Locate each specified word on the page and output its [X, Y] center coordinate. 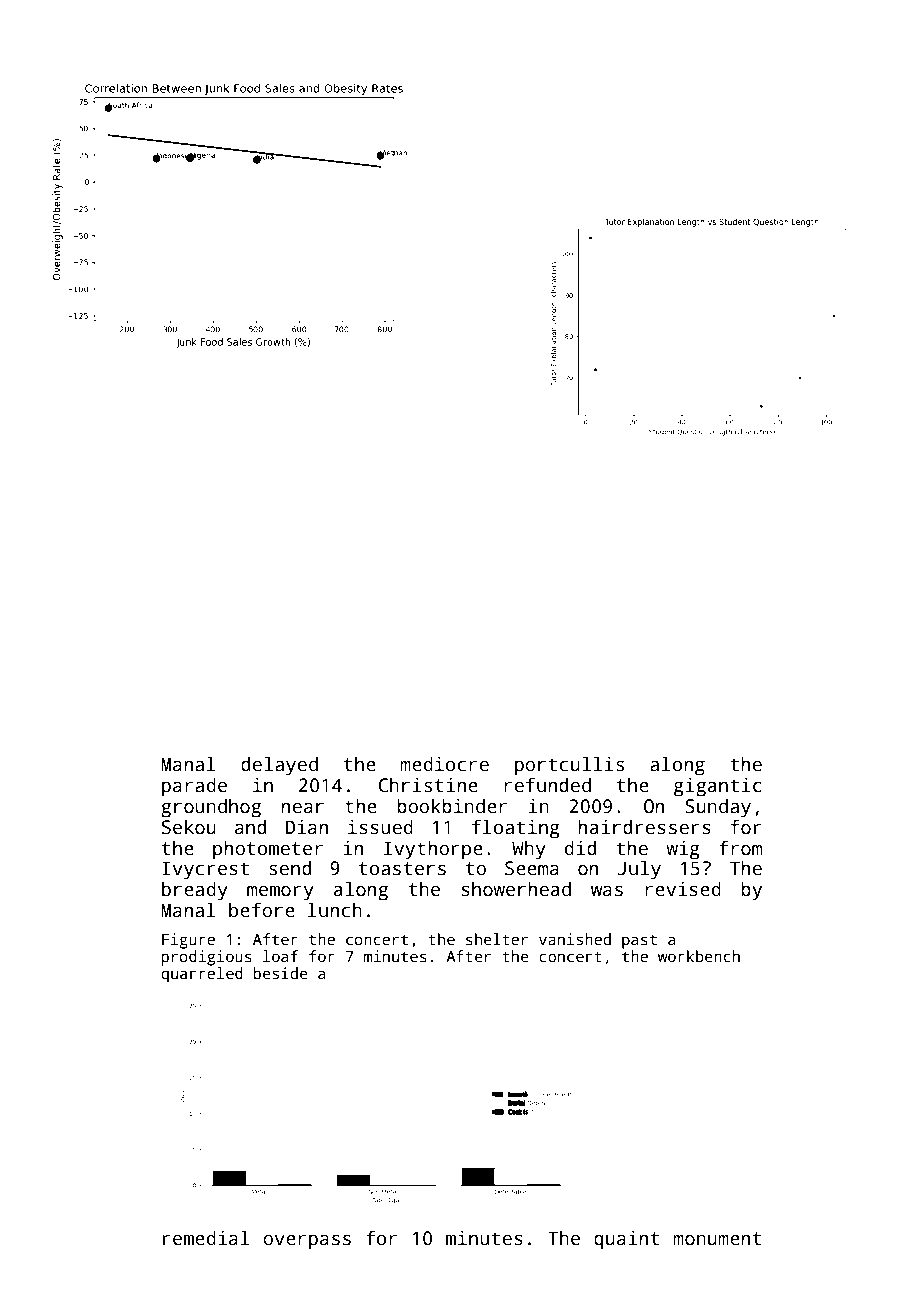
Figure [188, 941]
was [607, 891]
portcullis [569, 766]
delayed [279, 766]
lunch [335, 910]
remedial [206, 1238]
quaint [626, 1240]
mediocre [444, 764]
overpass [307, 1242]
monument [717, 1239]
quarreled [202, 975]
